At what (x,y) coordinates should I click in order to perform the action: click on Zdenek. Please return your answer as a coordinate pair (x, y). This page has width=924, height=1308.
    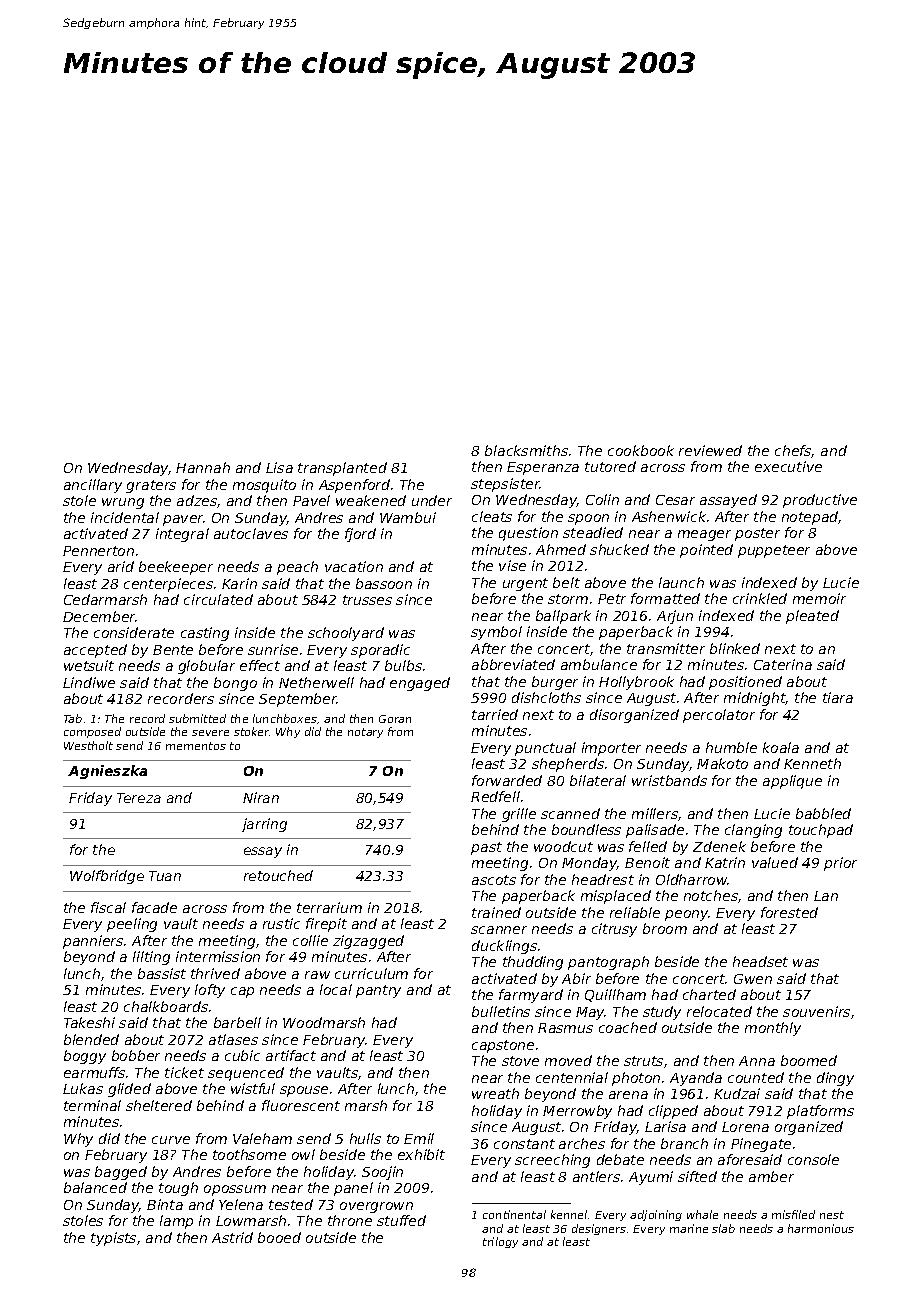
    Looking at the image, I should click on (719, 846).
